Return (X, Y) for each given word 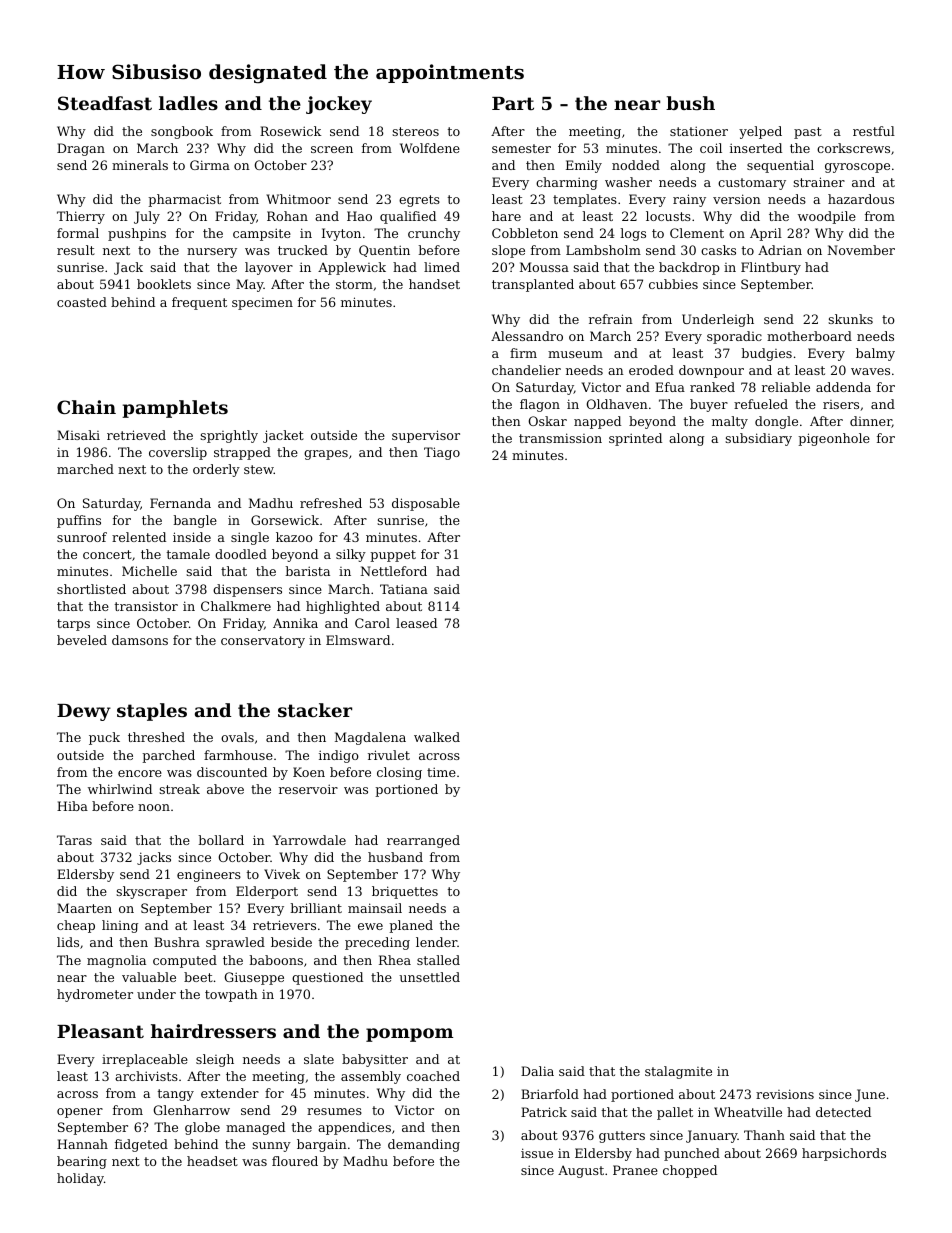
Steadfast (105, 103)
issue (537, 1153)
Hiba (72, 806)
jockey (339, 105)
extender (230, 1093)
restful (874, 131)
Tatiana (404, 589)
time (441, 772)
